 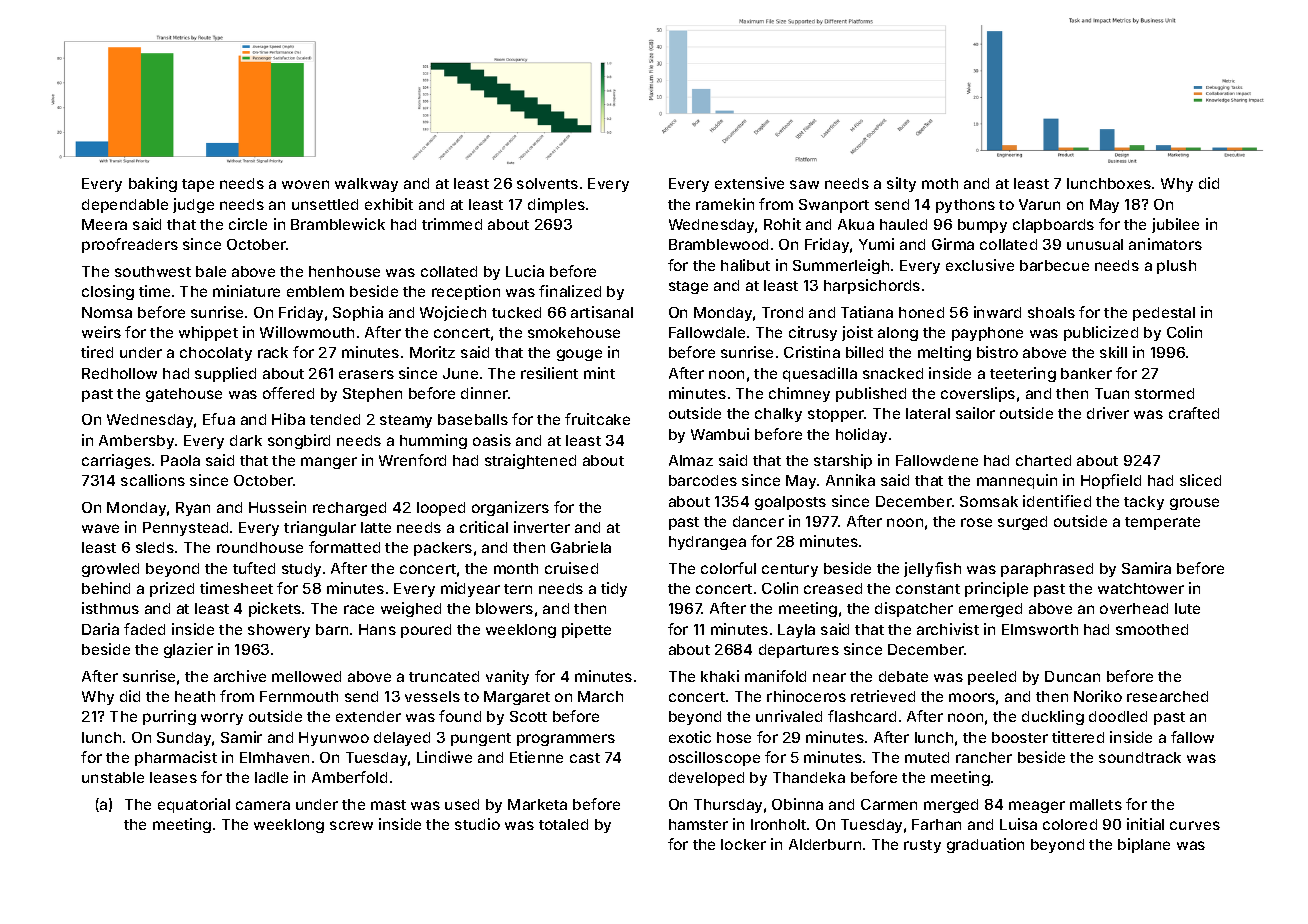 I want to click on moth, so click(x=940, y=183).
